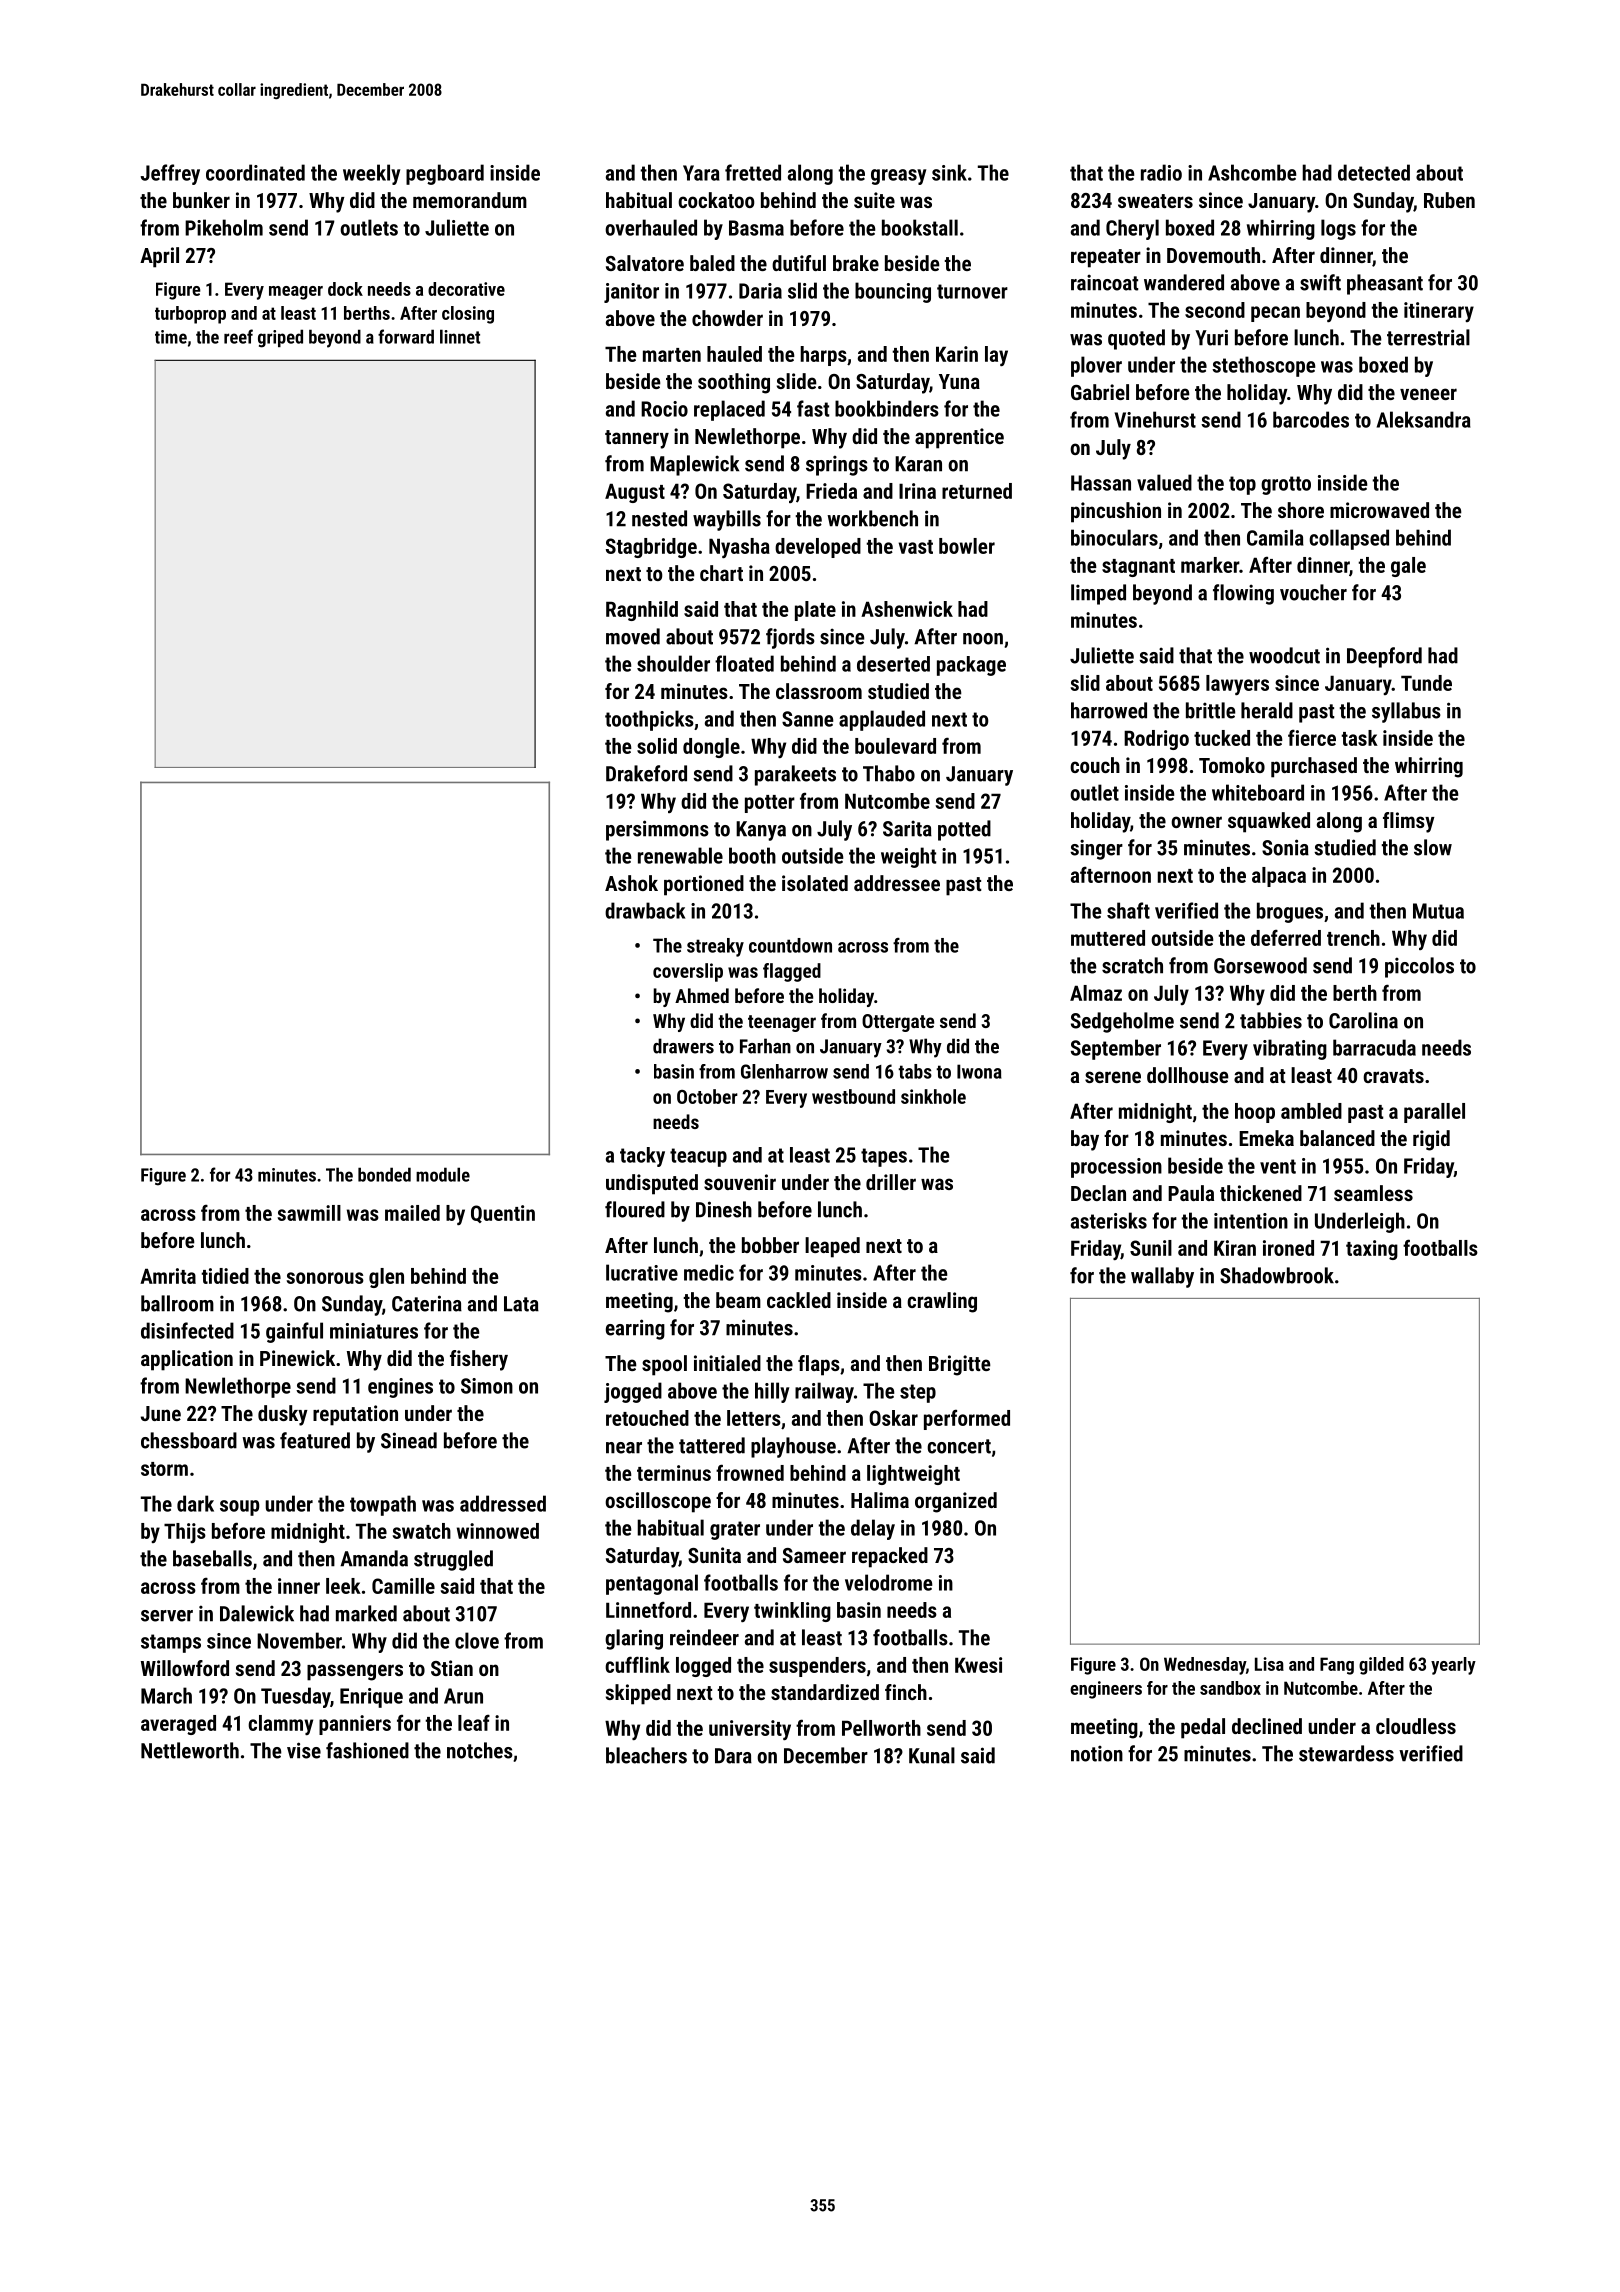 This screenshot has width=1620, height=2292. I want to click on fashioned, so click(367, 1750).
